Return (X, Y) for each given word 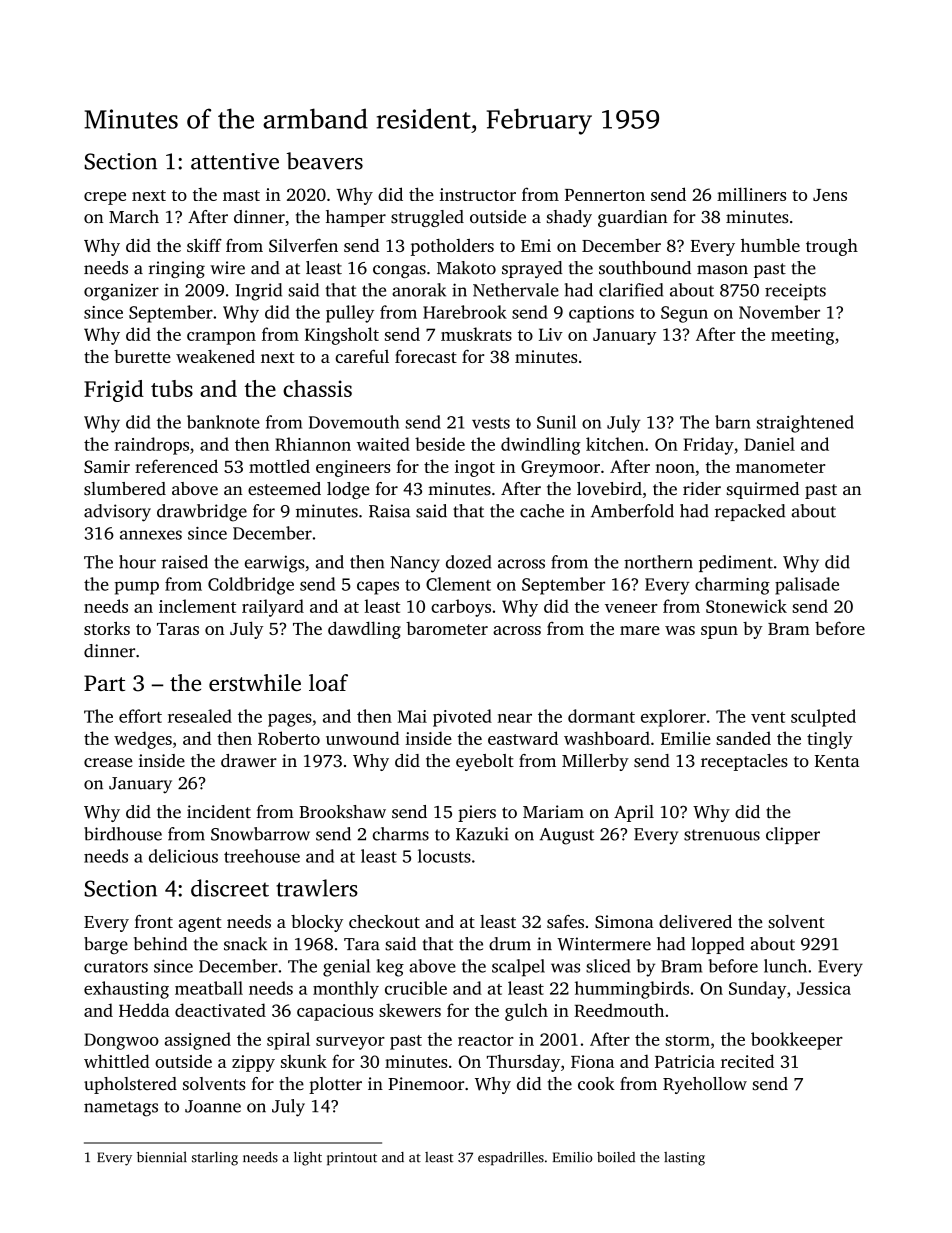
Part (104, 683)
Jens (830, 195)
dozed (469, 562)
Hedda (144, 1010)
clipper (793, 835)
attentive (235, 161)
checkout (384, 921)
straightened (805, 424)
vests (491, 423)
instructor (478, 194)
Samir (107, 466)
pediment (736, 563)
